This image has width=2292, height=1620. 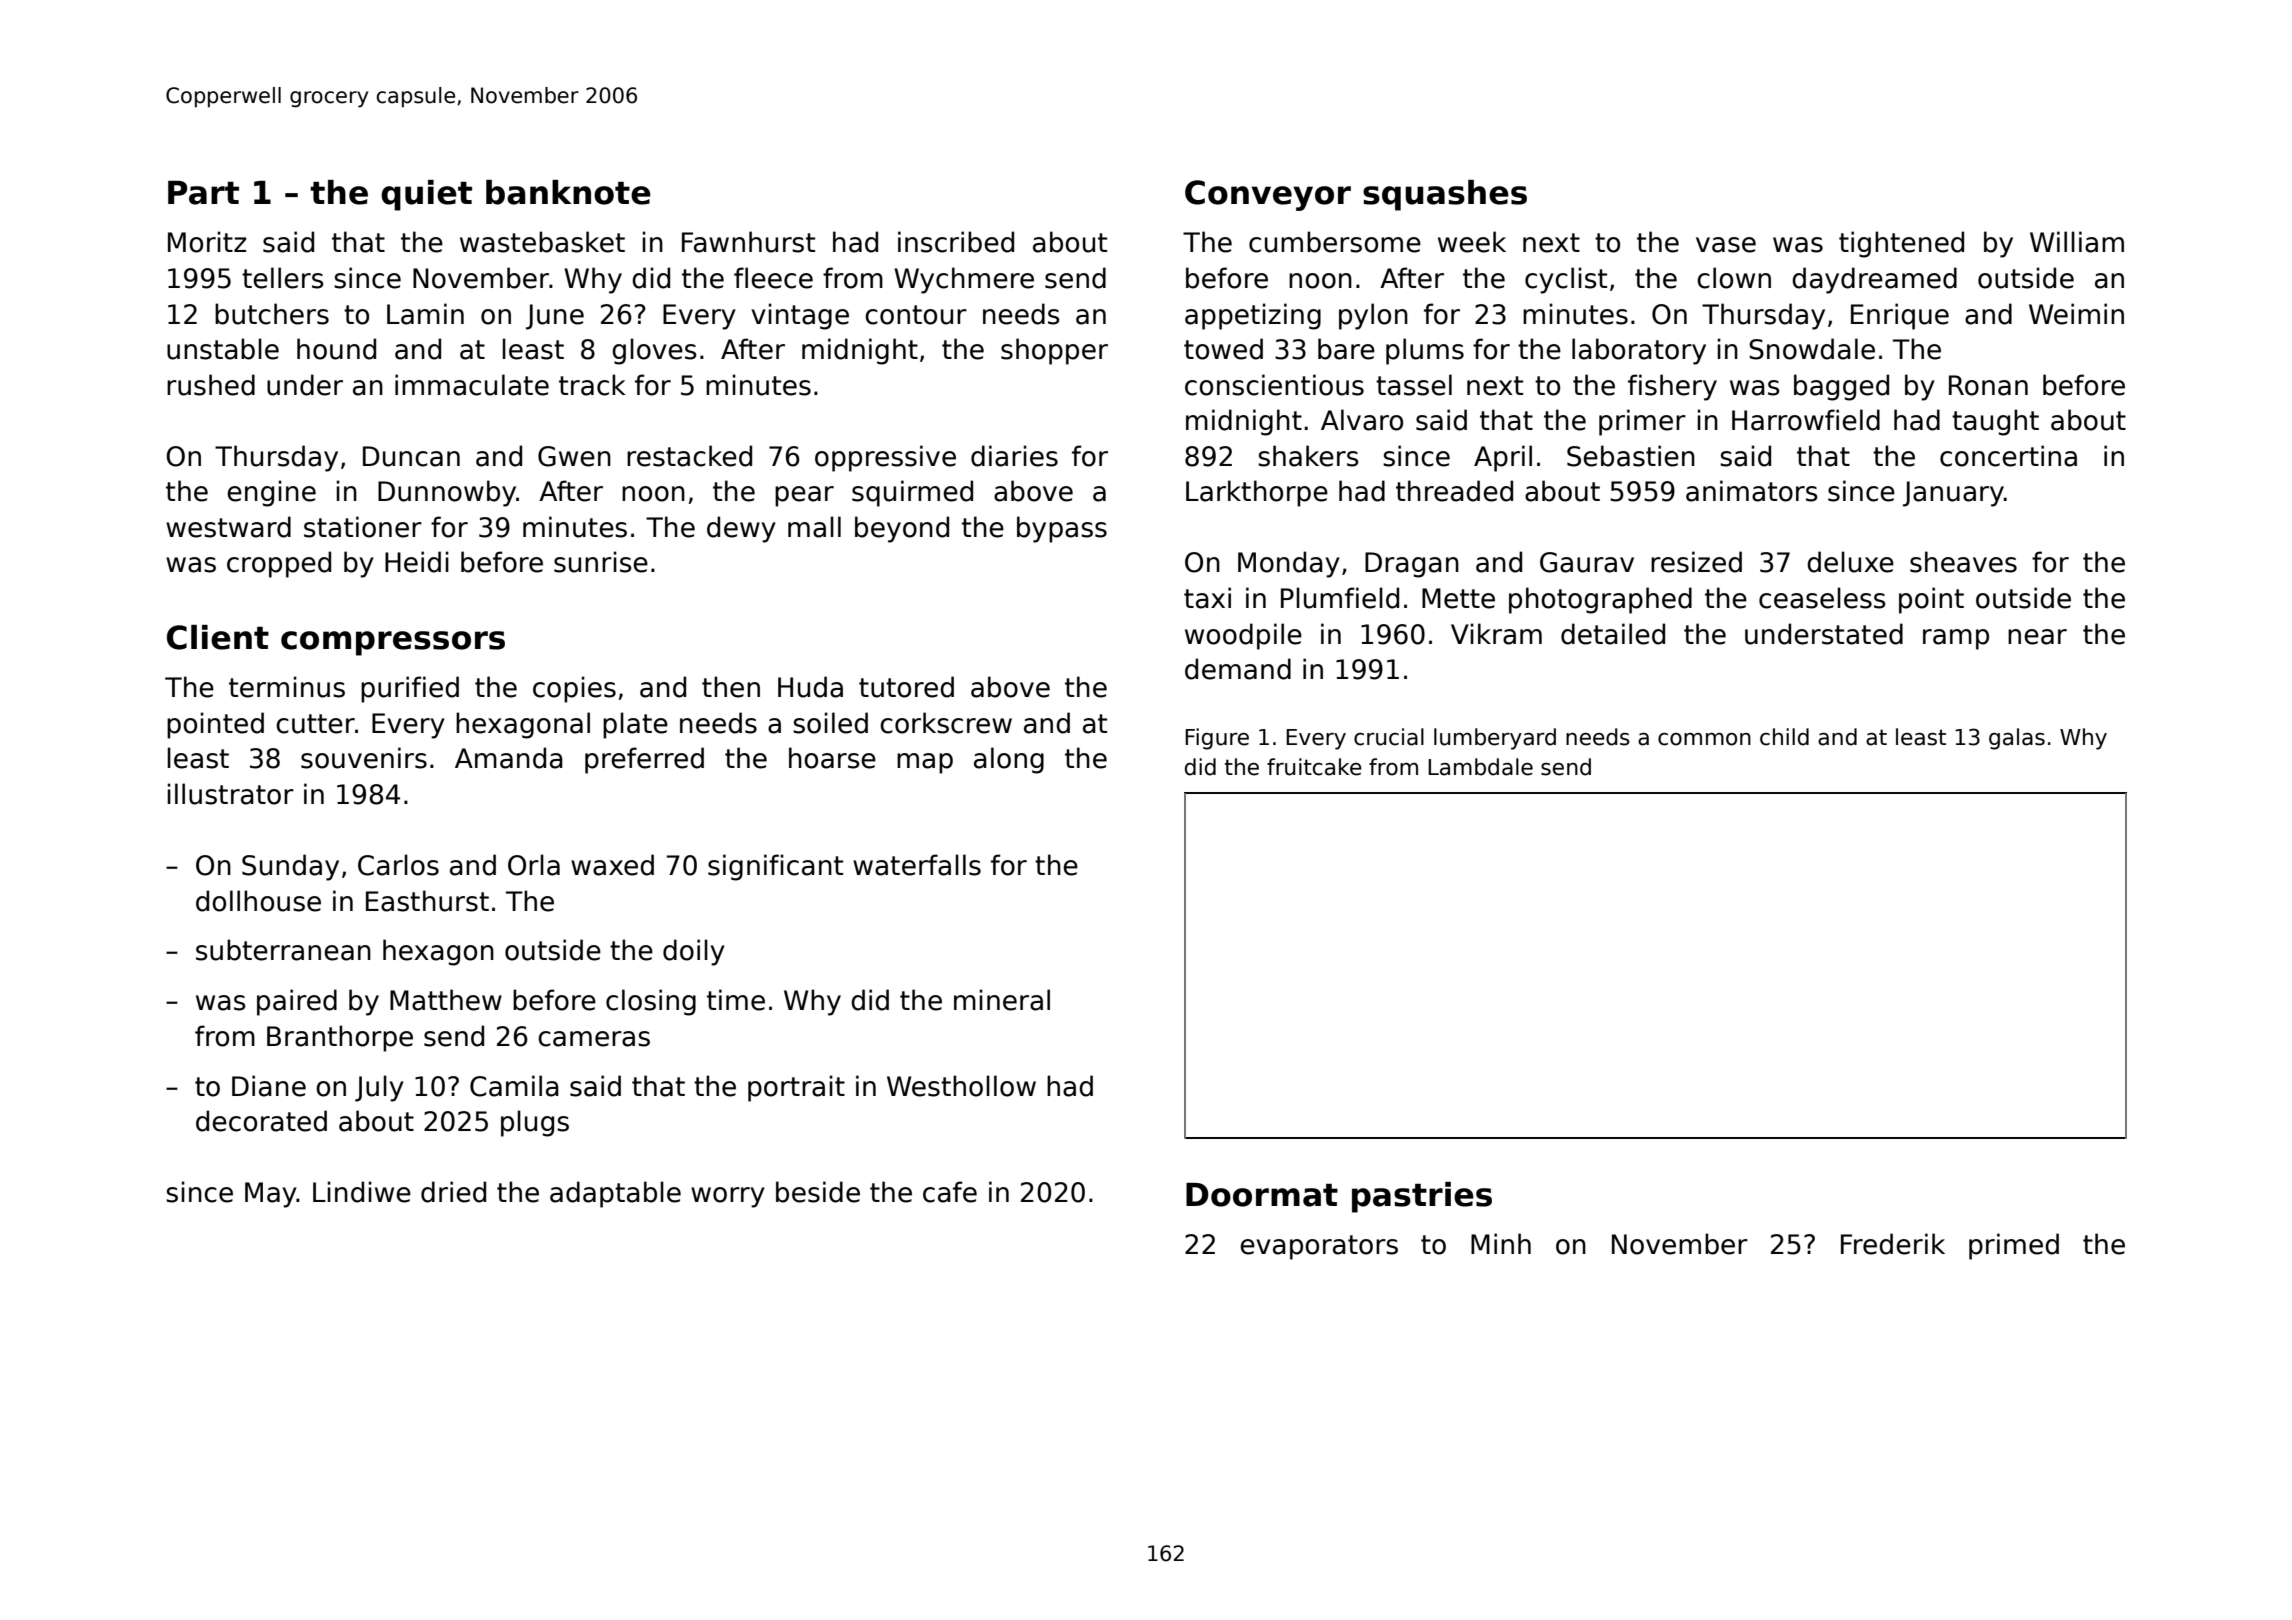 What do you see at coordinates (1480, 767) in the image?
I see `Lambdale` at bounding box center [1480, 767].
